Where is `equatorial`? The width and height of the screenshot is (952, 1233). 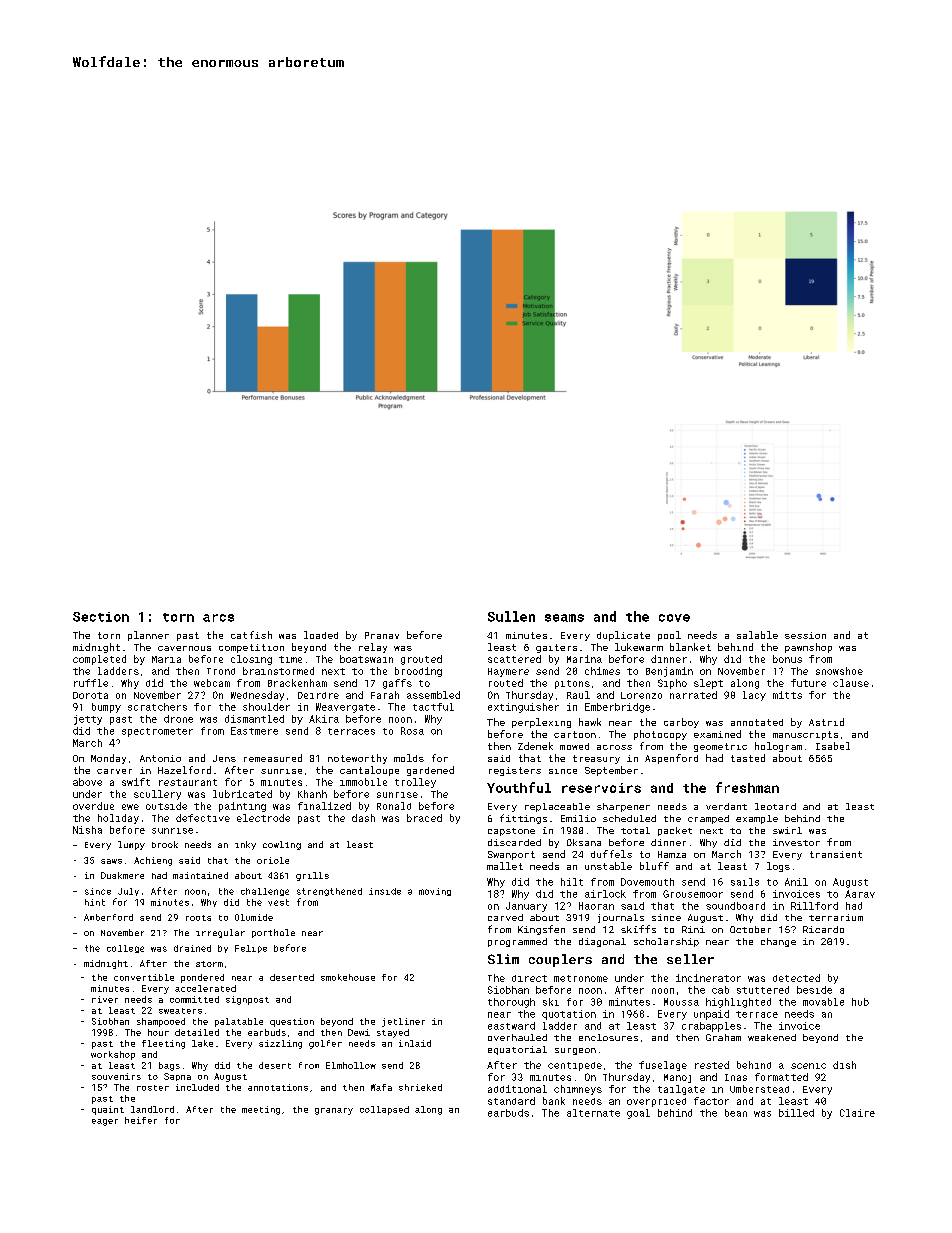
equatorial is located at coordinates (517, 1050).
